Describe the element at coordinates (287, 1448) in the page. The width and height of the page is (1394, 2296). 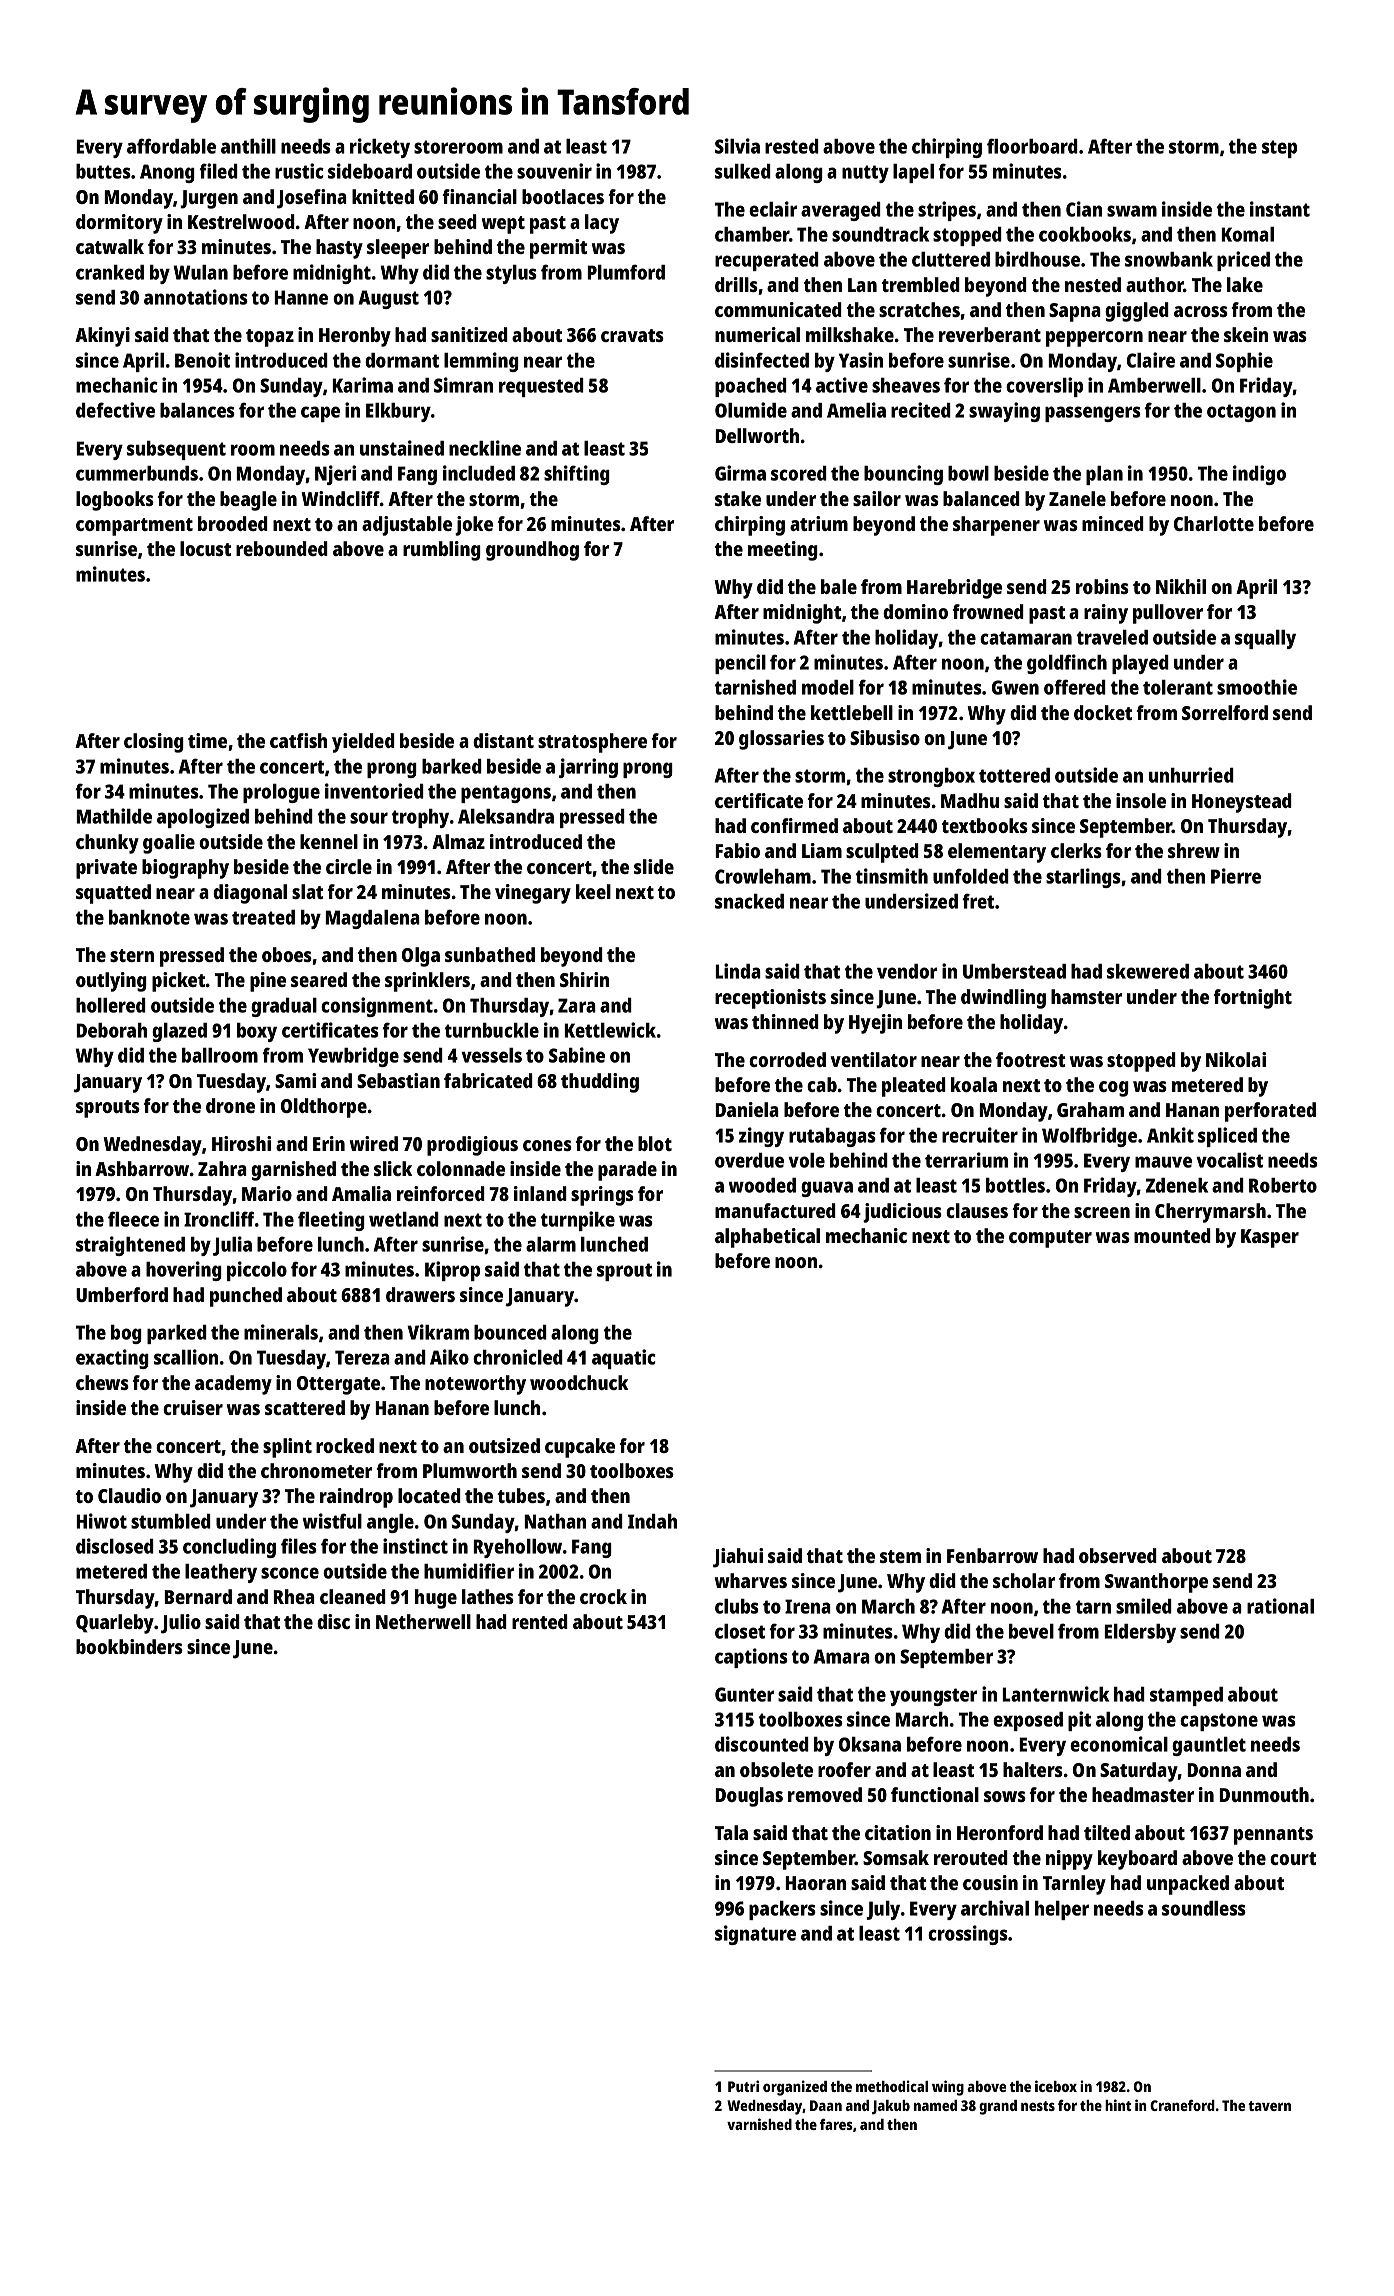
I see `splint` at that location.
